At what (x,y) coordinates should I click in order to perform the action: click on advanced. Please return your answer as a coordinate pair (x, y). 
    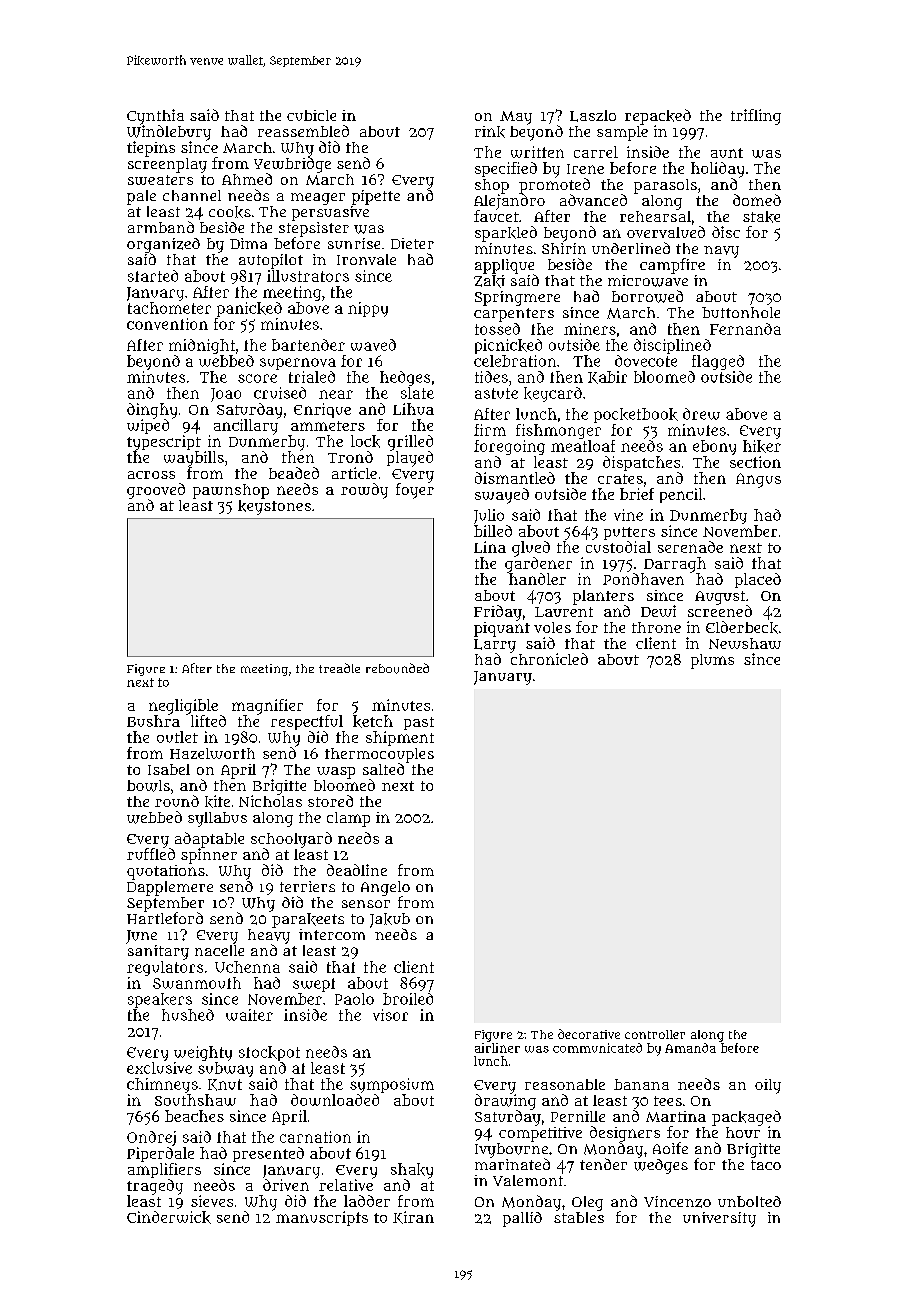
    Looking at the image, I should click on (593, 200).
